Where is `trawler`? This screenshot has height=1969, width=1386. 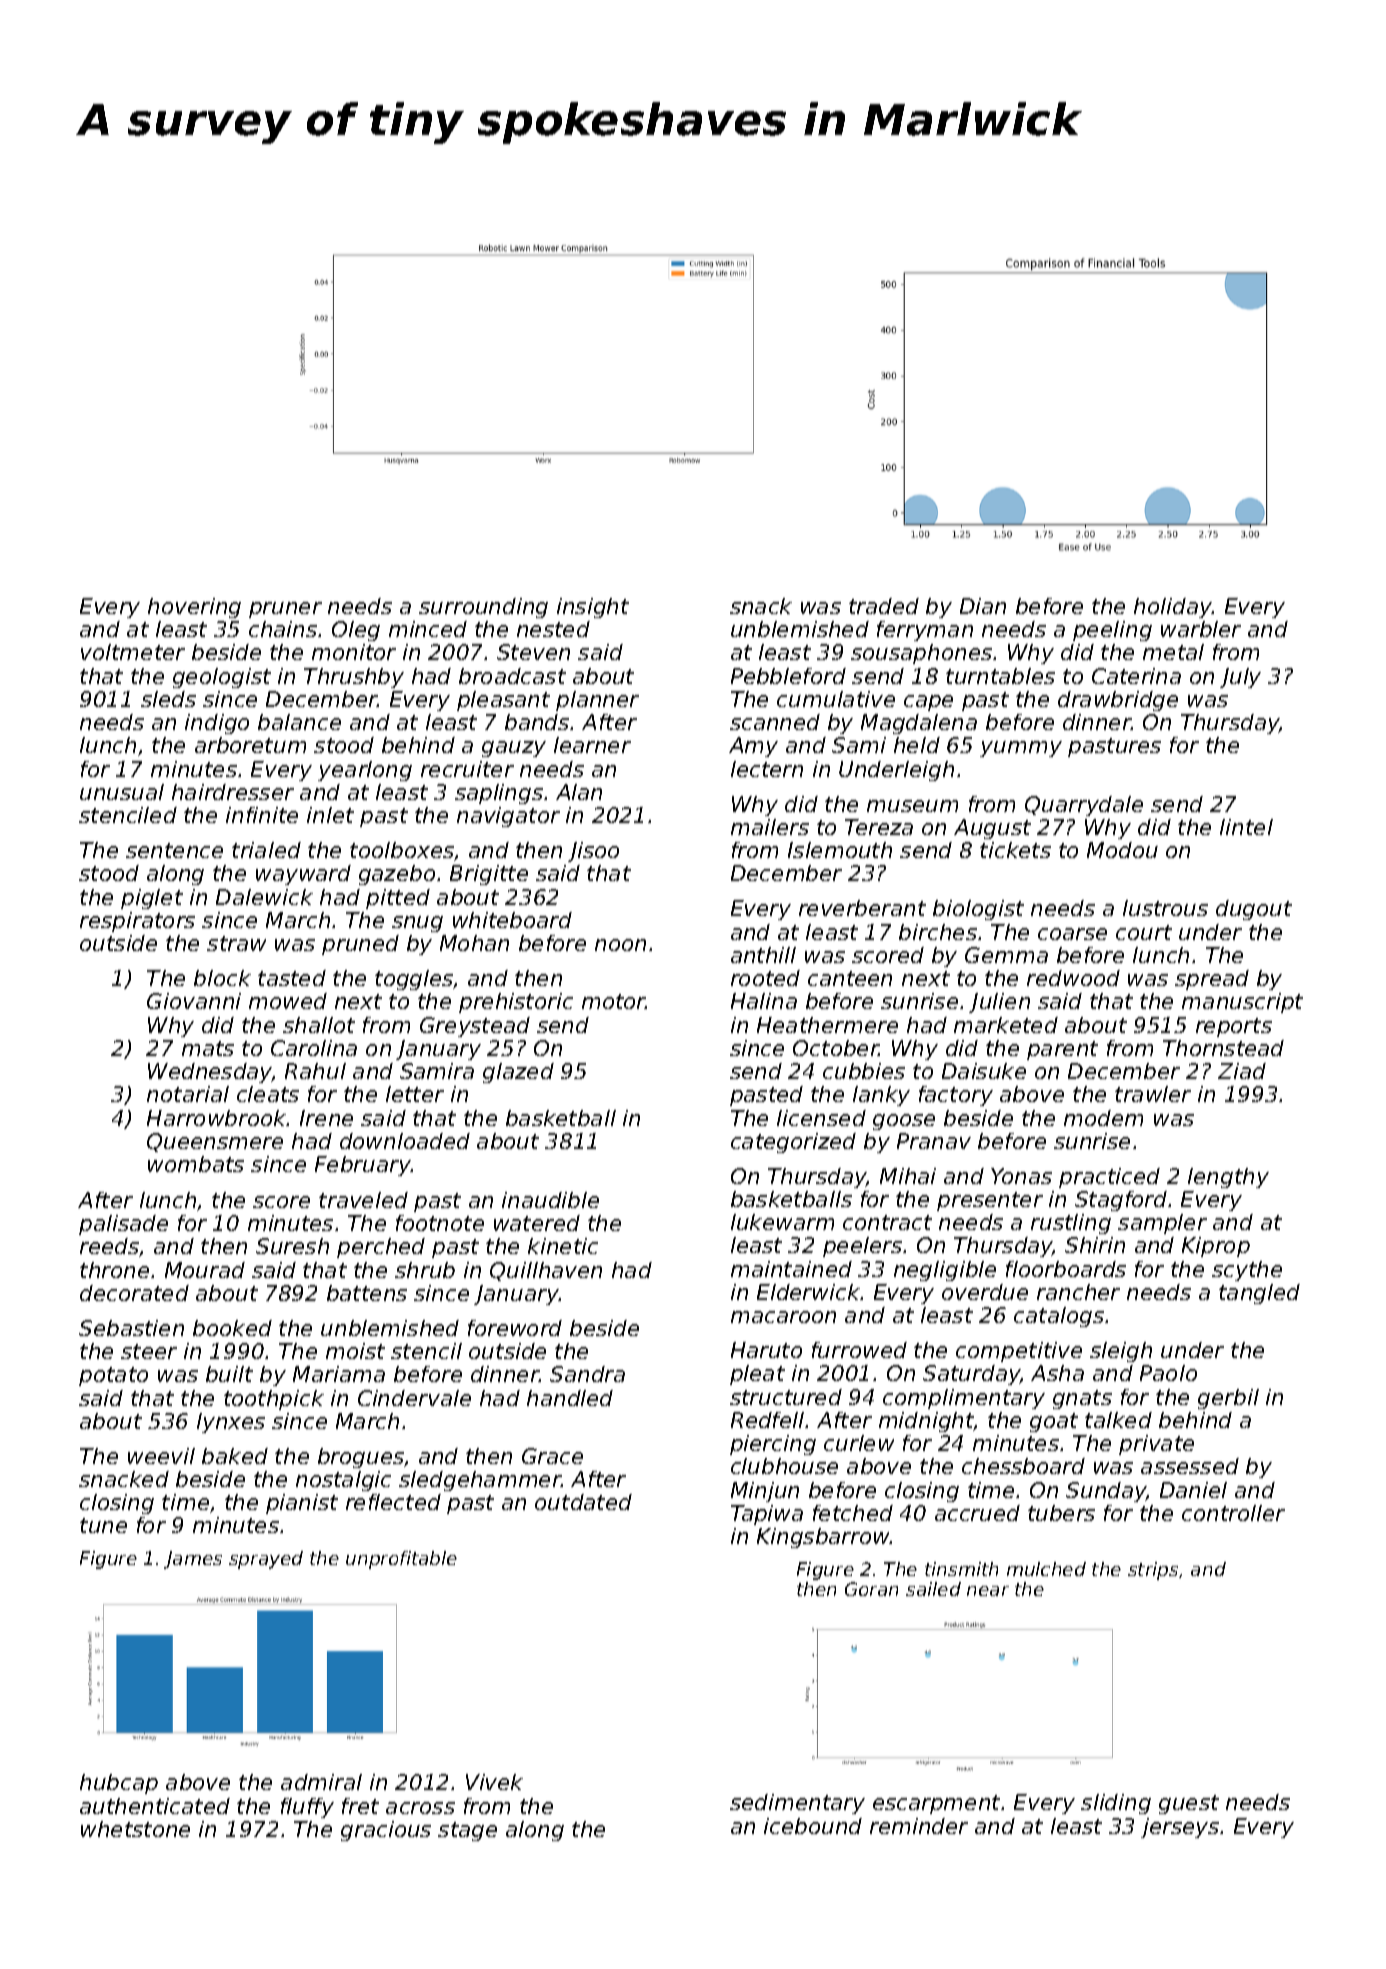
trawler is located at coordinates (1153, 1094).
